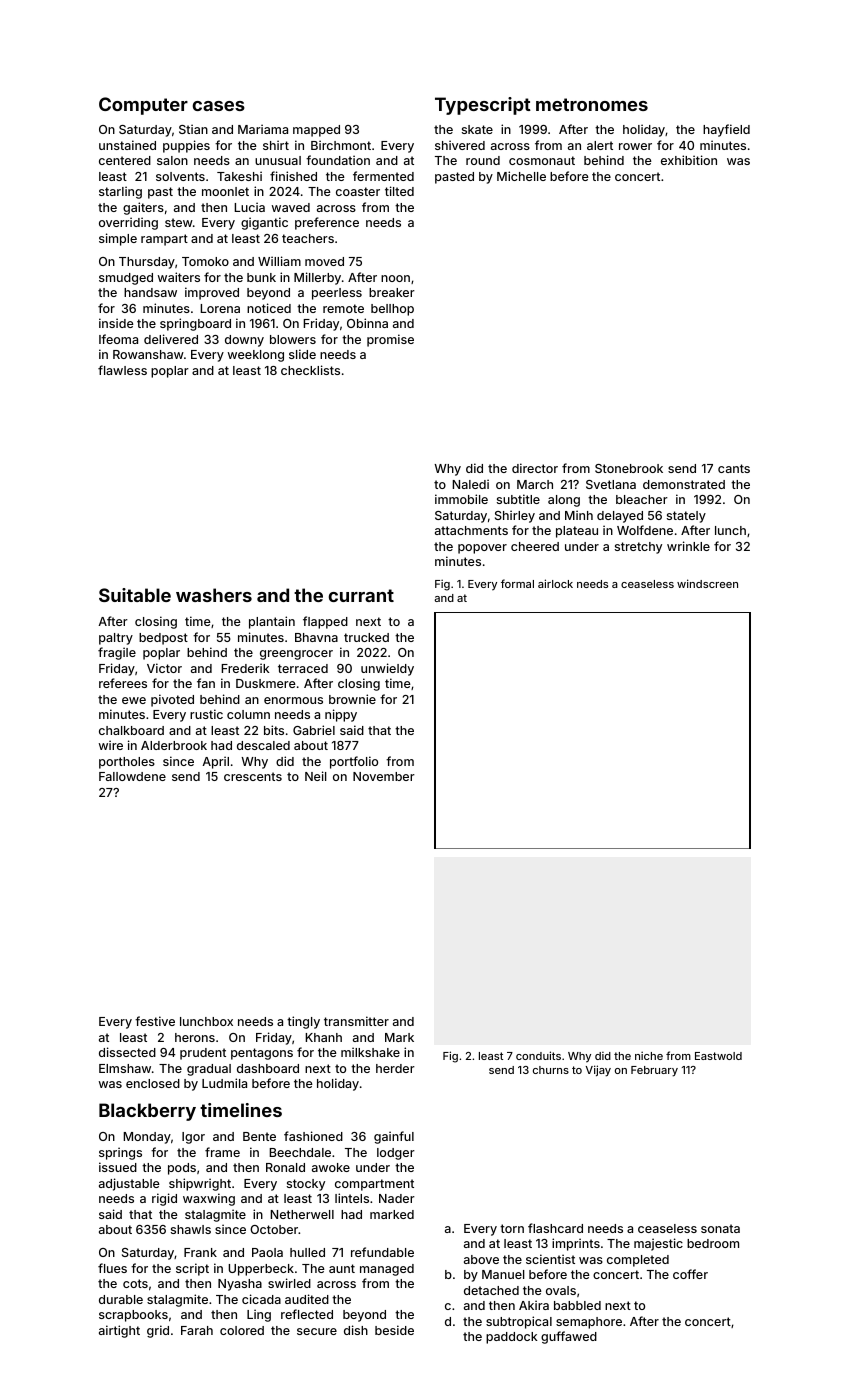 Image resolution: width=849 pixels, height=1400 pixels. I want to click on airlock, so click(555, 583).
